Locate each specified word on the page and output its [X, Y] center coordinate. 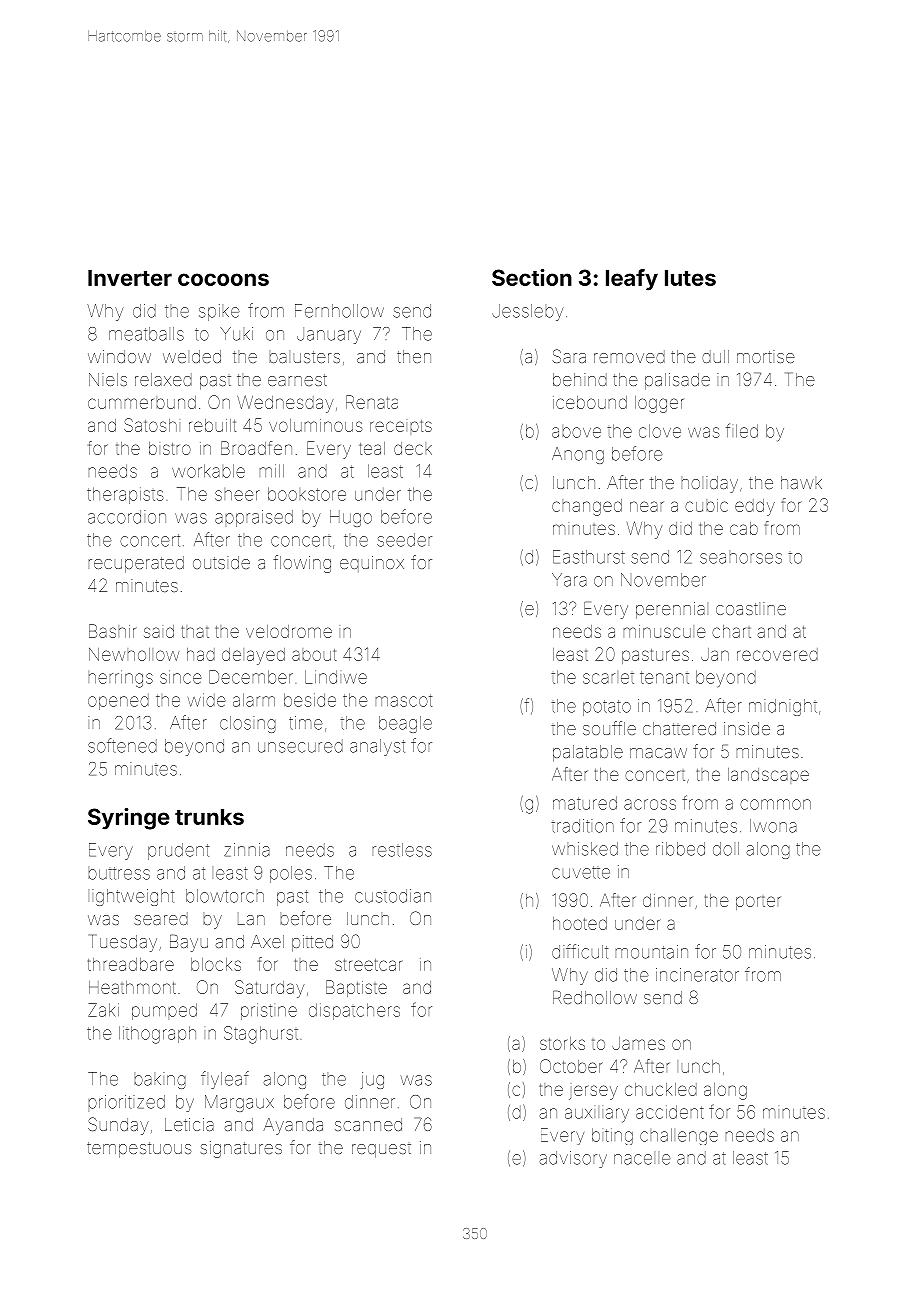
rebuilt [212, 425]
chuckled [661, 1089]
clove [660, 431]
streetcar [369, 965]
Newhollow [134, 654]
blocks [216, 964]
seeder [404, 540]
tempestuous [139, 1150]
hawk [801, 482]
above [576, 431]
